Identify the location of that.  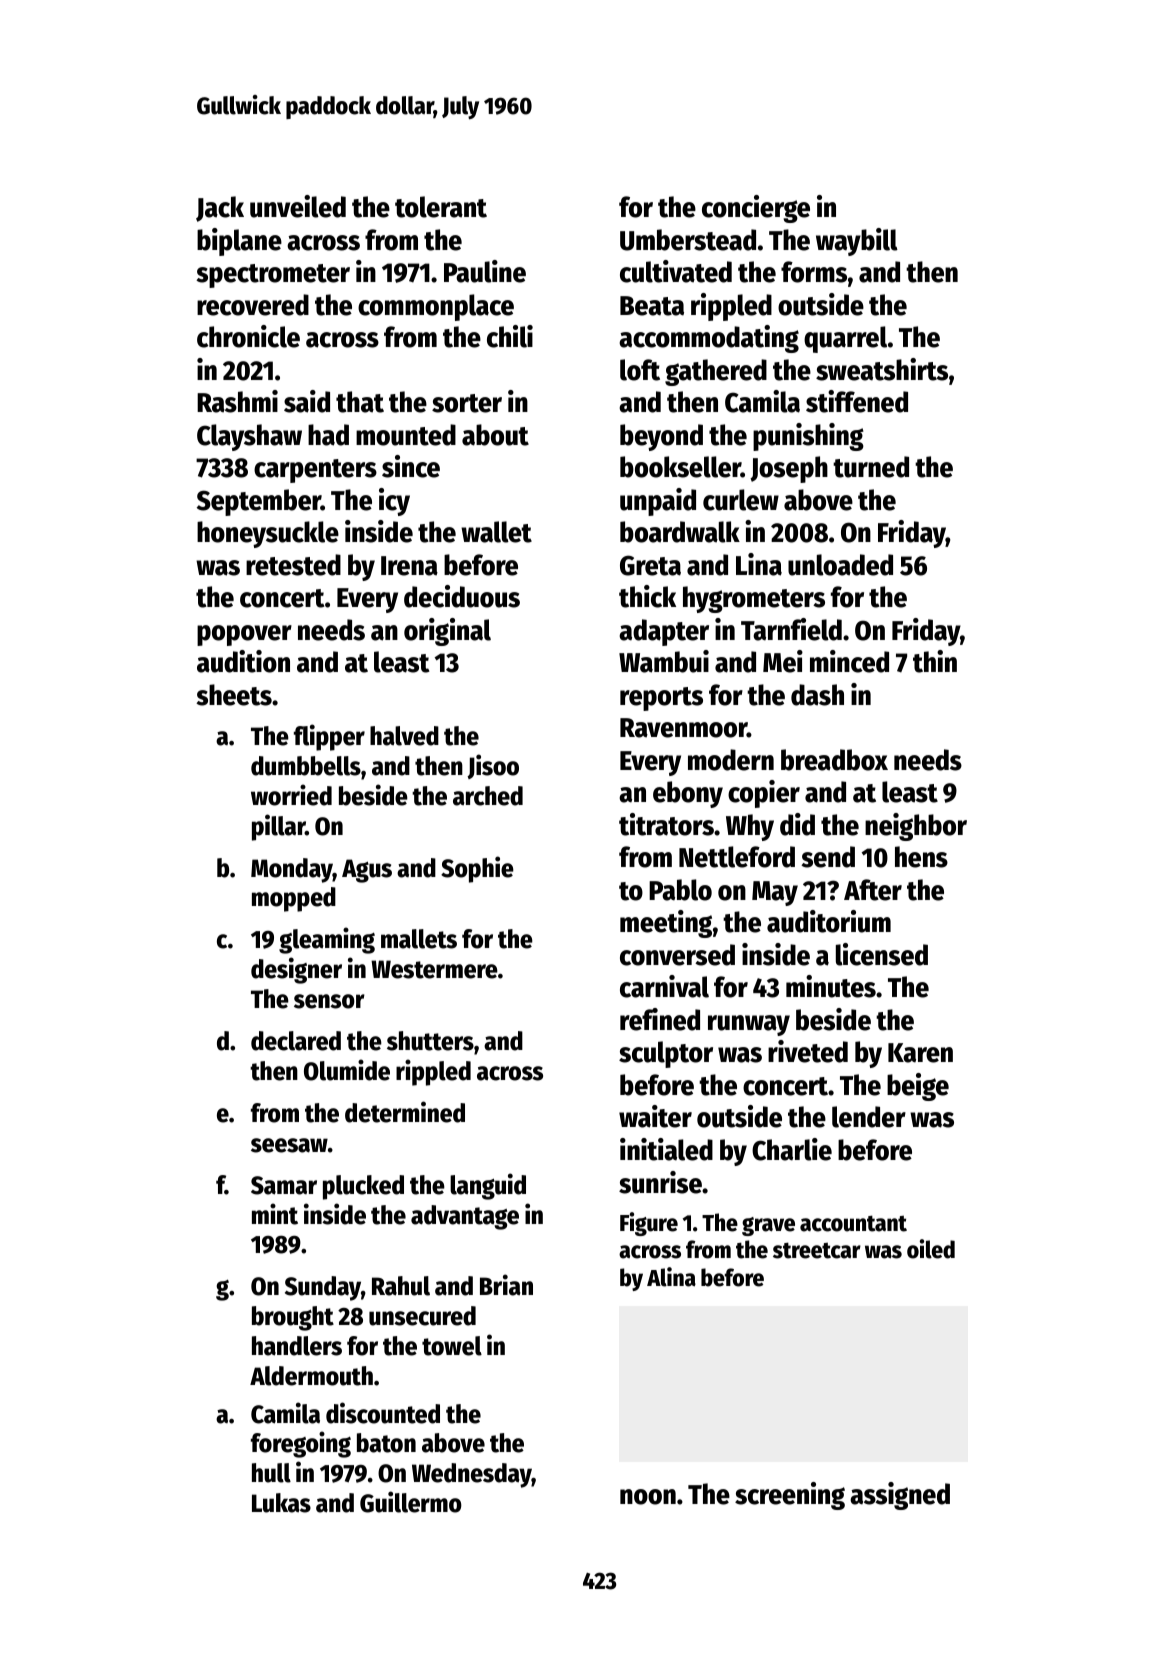
(360, 402).
